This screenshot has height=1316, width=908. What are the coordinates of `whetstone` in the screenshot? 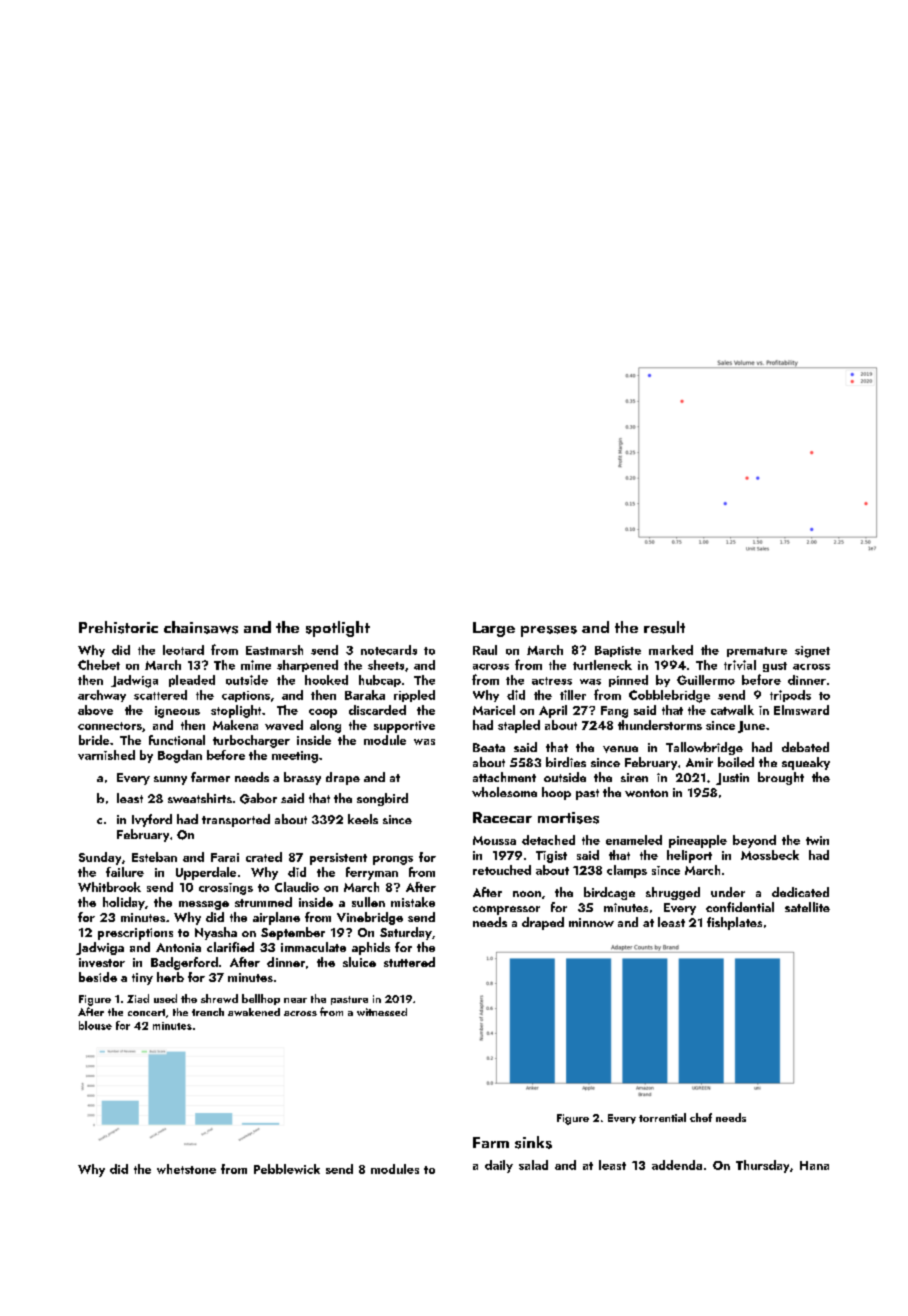 It's located at (186, 1169).
